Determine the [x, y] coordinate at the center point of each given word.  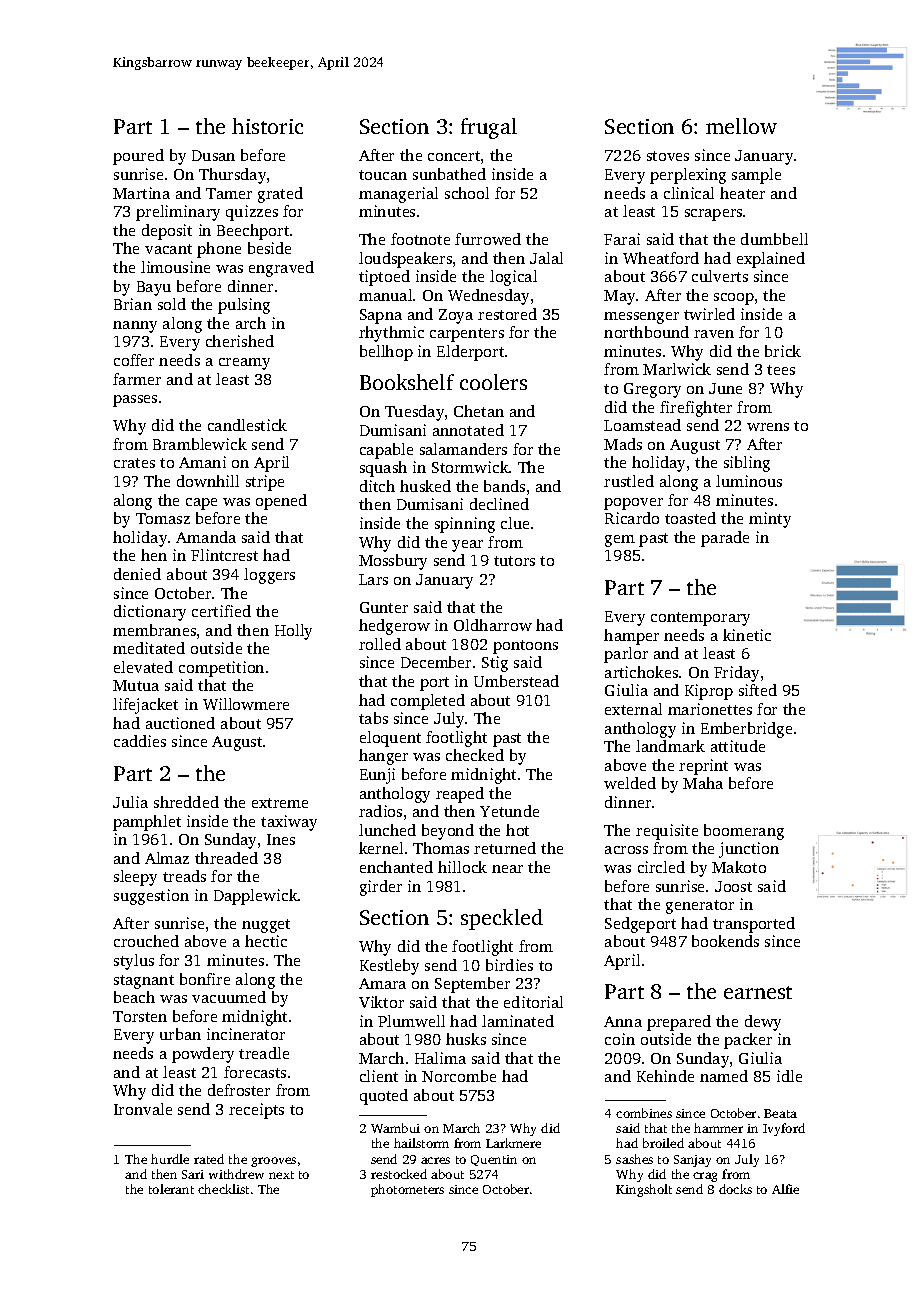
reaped [460, 795]
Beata [780, 1113]
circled [661, 867]
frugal [489, 128]
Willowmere [246, 704]
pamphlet [147, 823]
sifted [758, 690]
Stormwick [470, 467]
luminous [749, 481]
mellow [741, 126]
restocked [399, 1174]
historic [267, 126]
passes [135, 401]
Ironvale [143, 1109]
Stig [495, 664]
